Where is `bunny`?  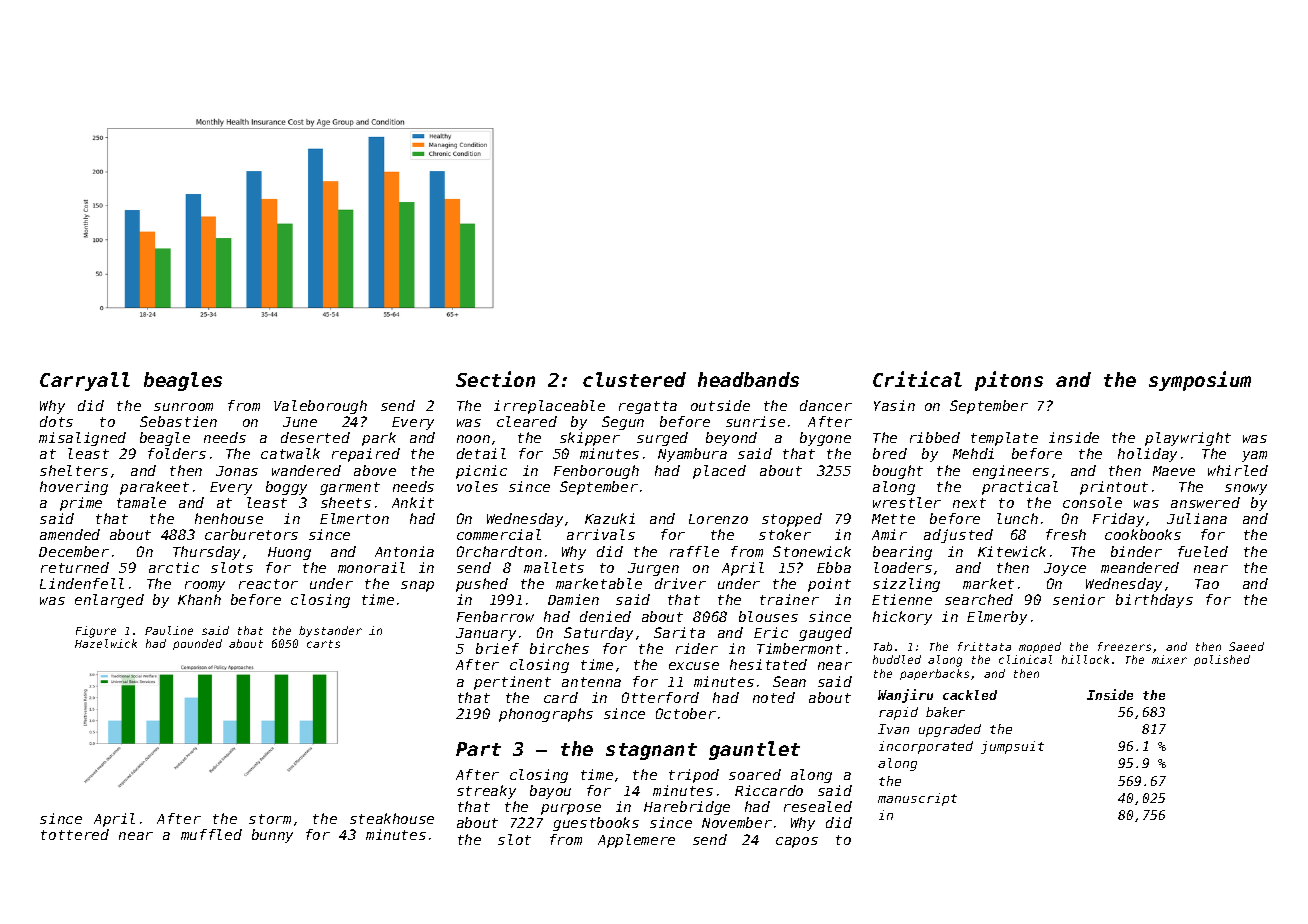 bunny is located at coordinates (272, 836).
